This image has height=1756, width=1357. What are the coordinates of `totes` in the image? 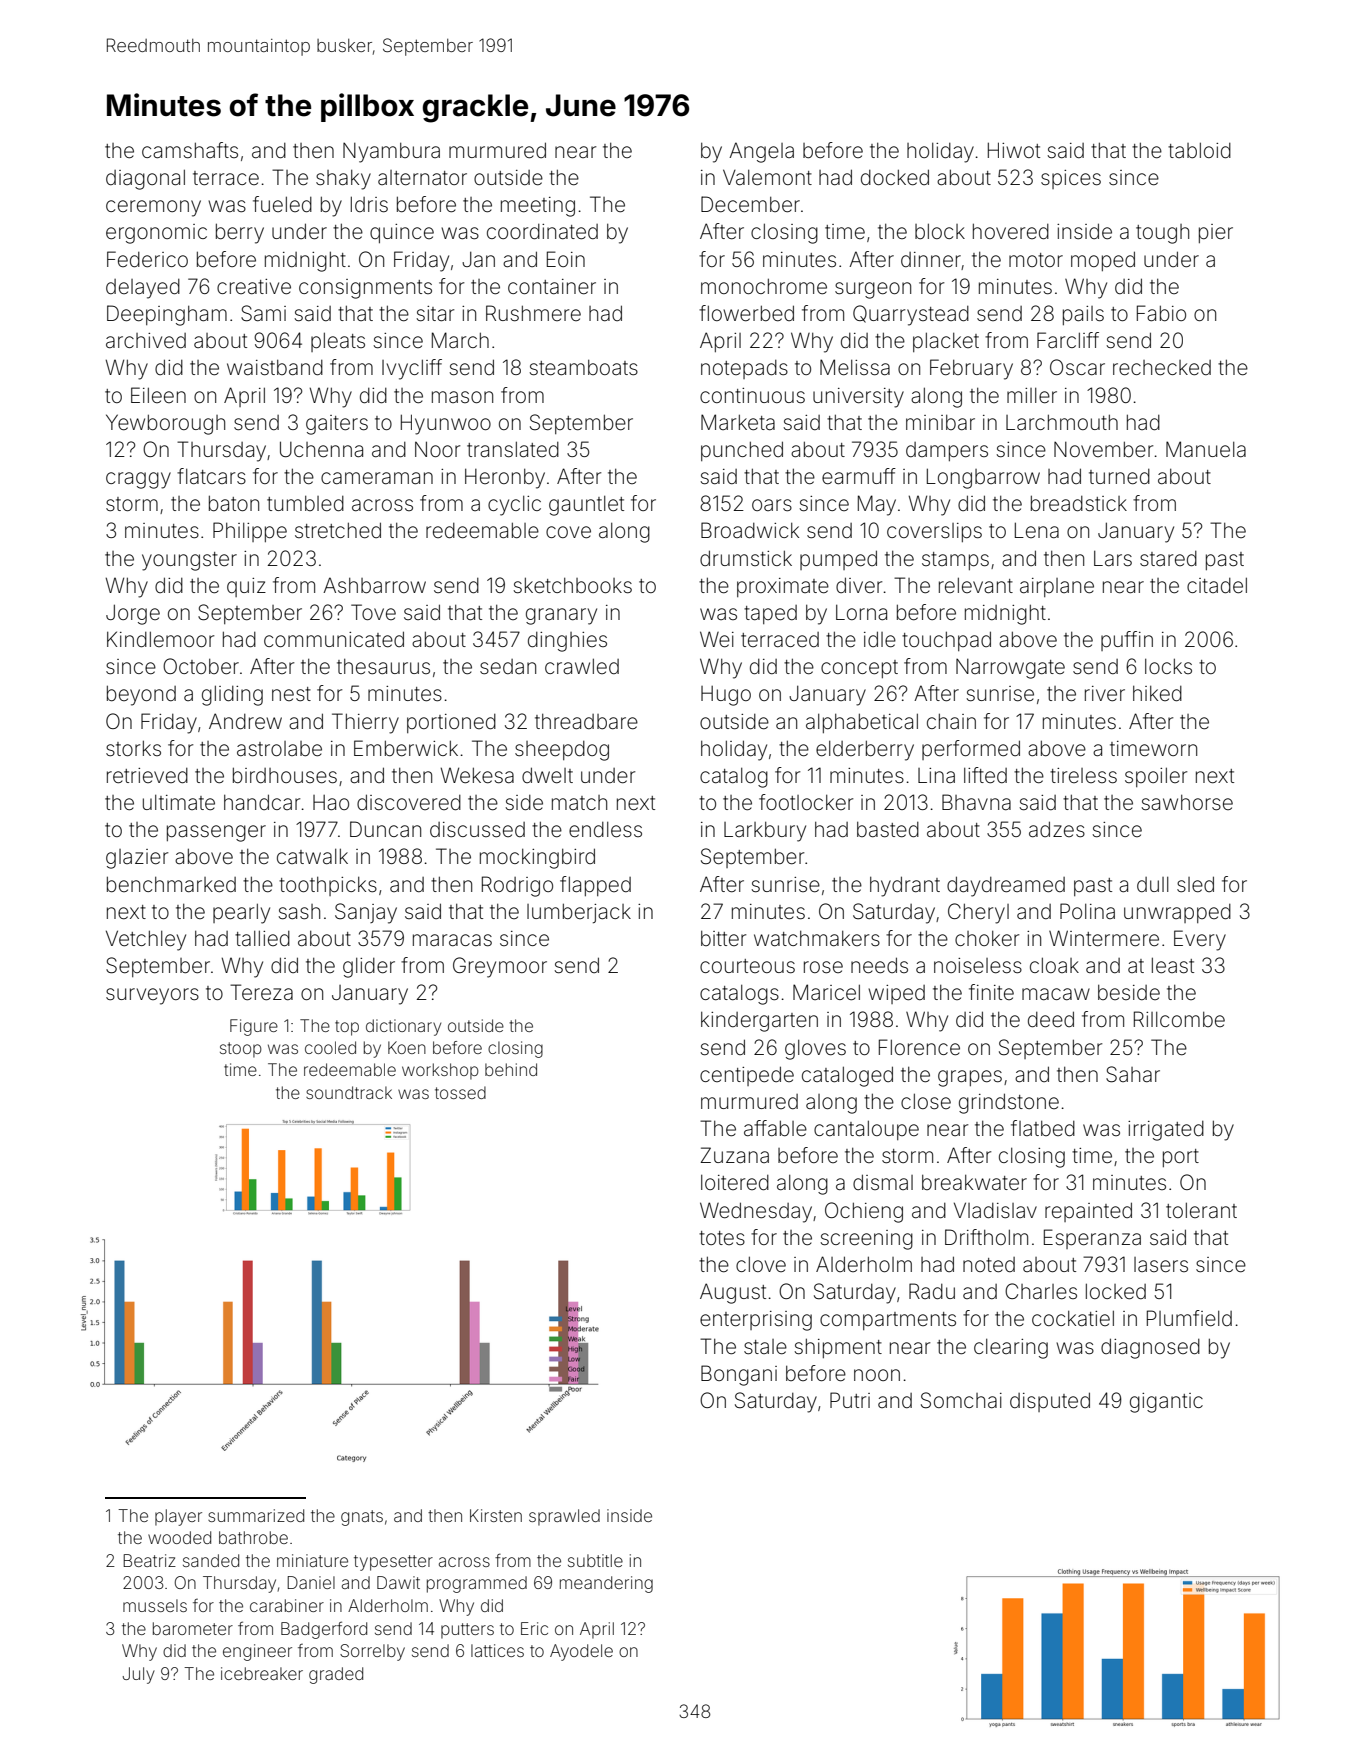 It's located at (722, 1238).
